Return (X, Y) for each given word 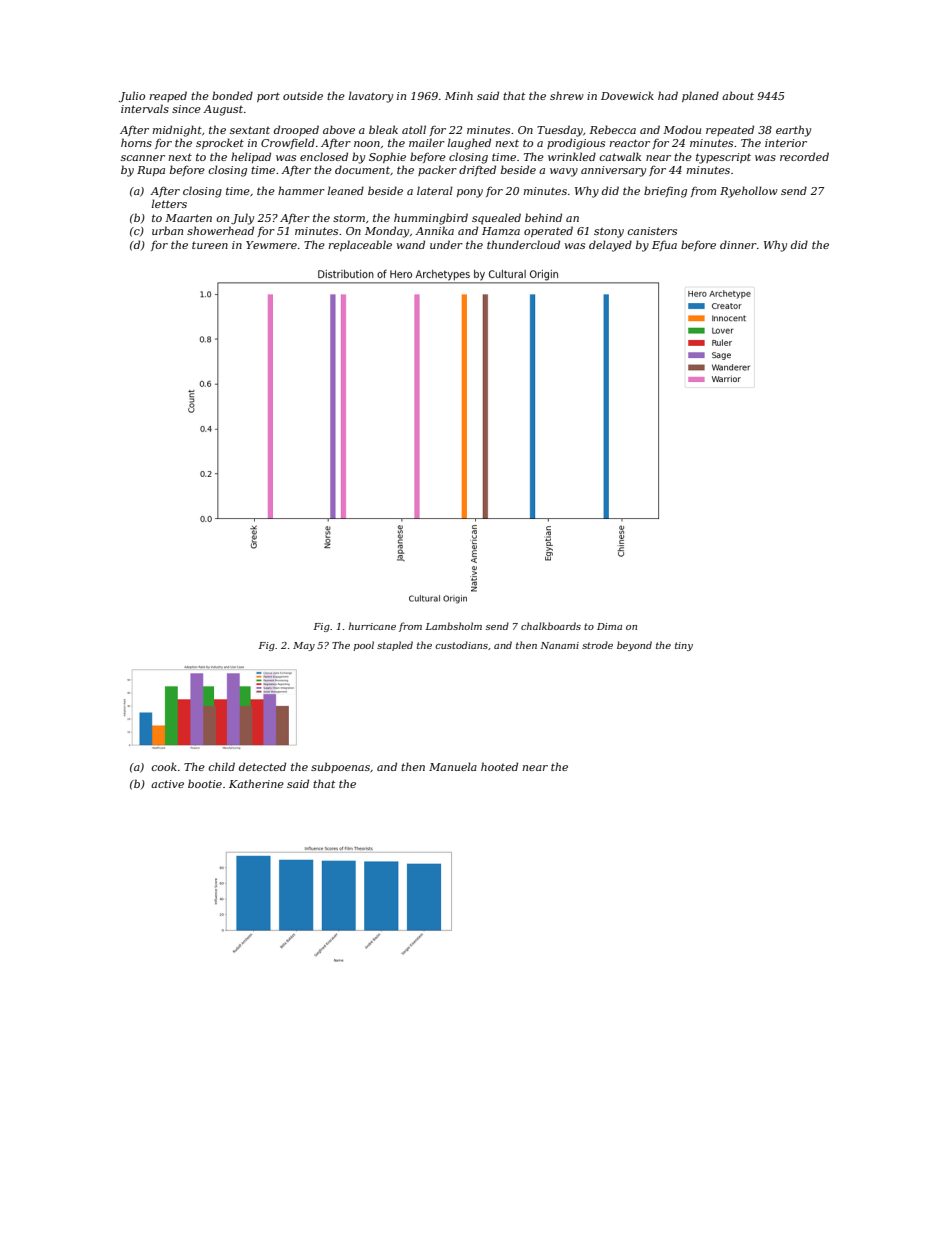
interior (786, 143)
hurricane (372, 626)
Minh (459, 95)
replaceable (360, 245)
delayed (610, 246)
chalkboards (551, 626)
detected (262, 766)
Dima (609, 626)
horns (136, 142)
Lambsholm (454, 626)
